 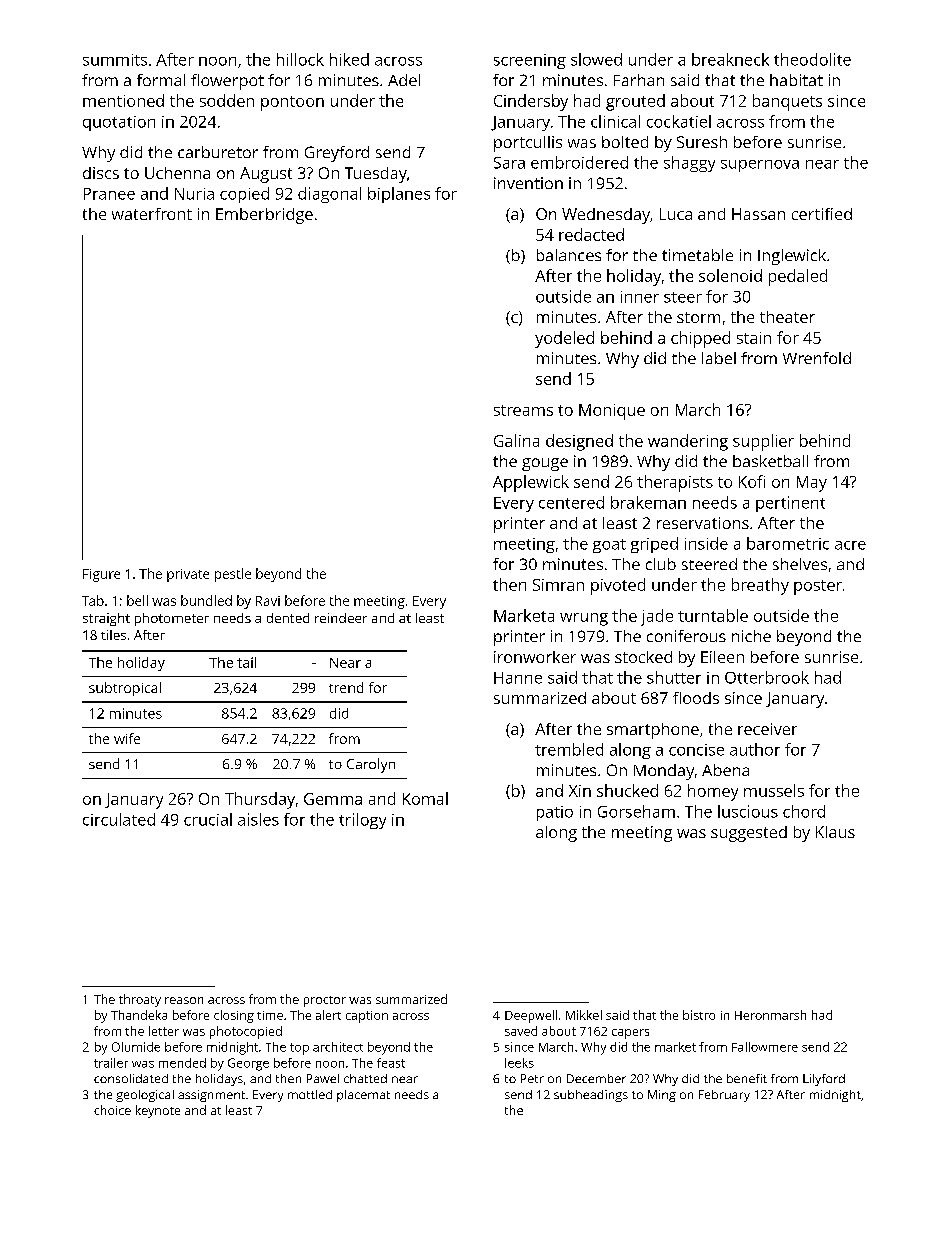 I want to click on tail, so click(x=246, y=662).
